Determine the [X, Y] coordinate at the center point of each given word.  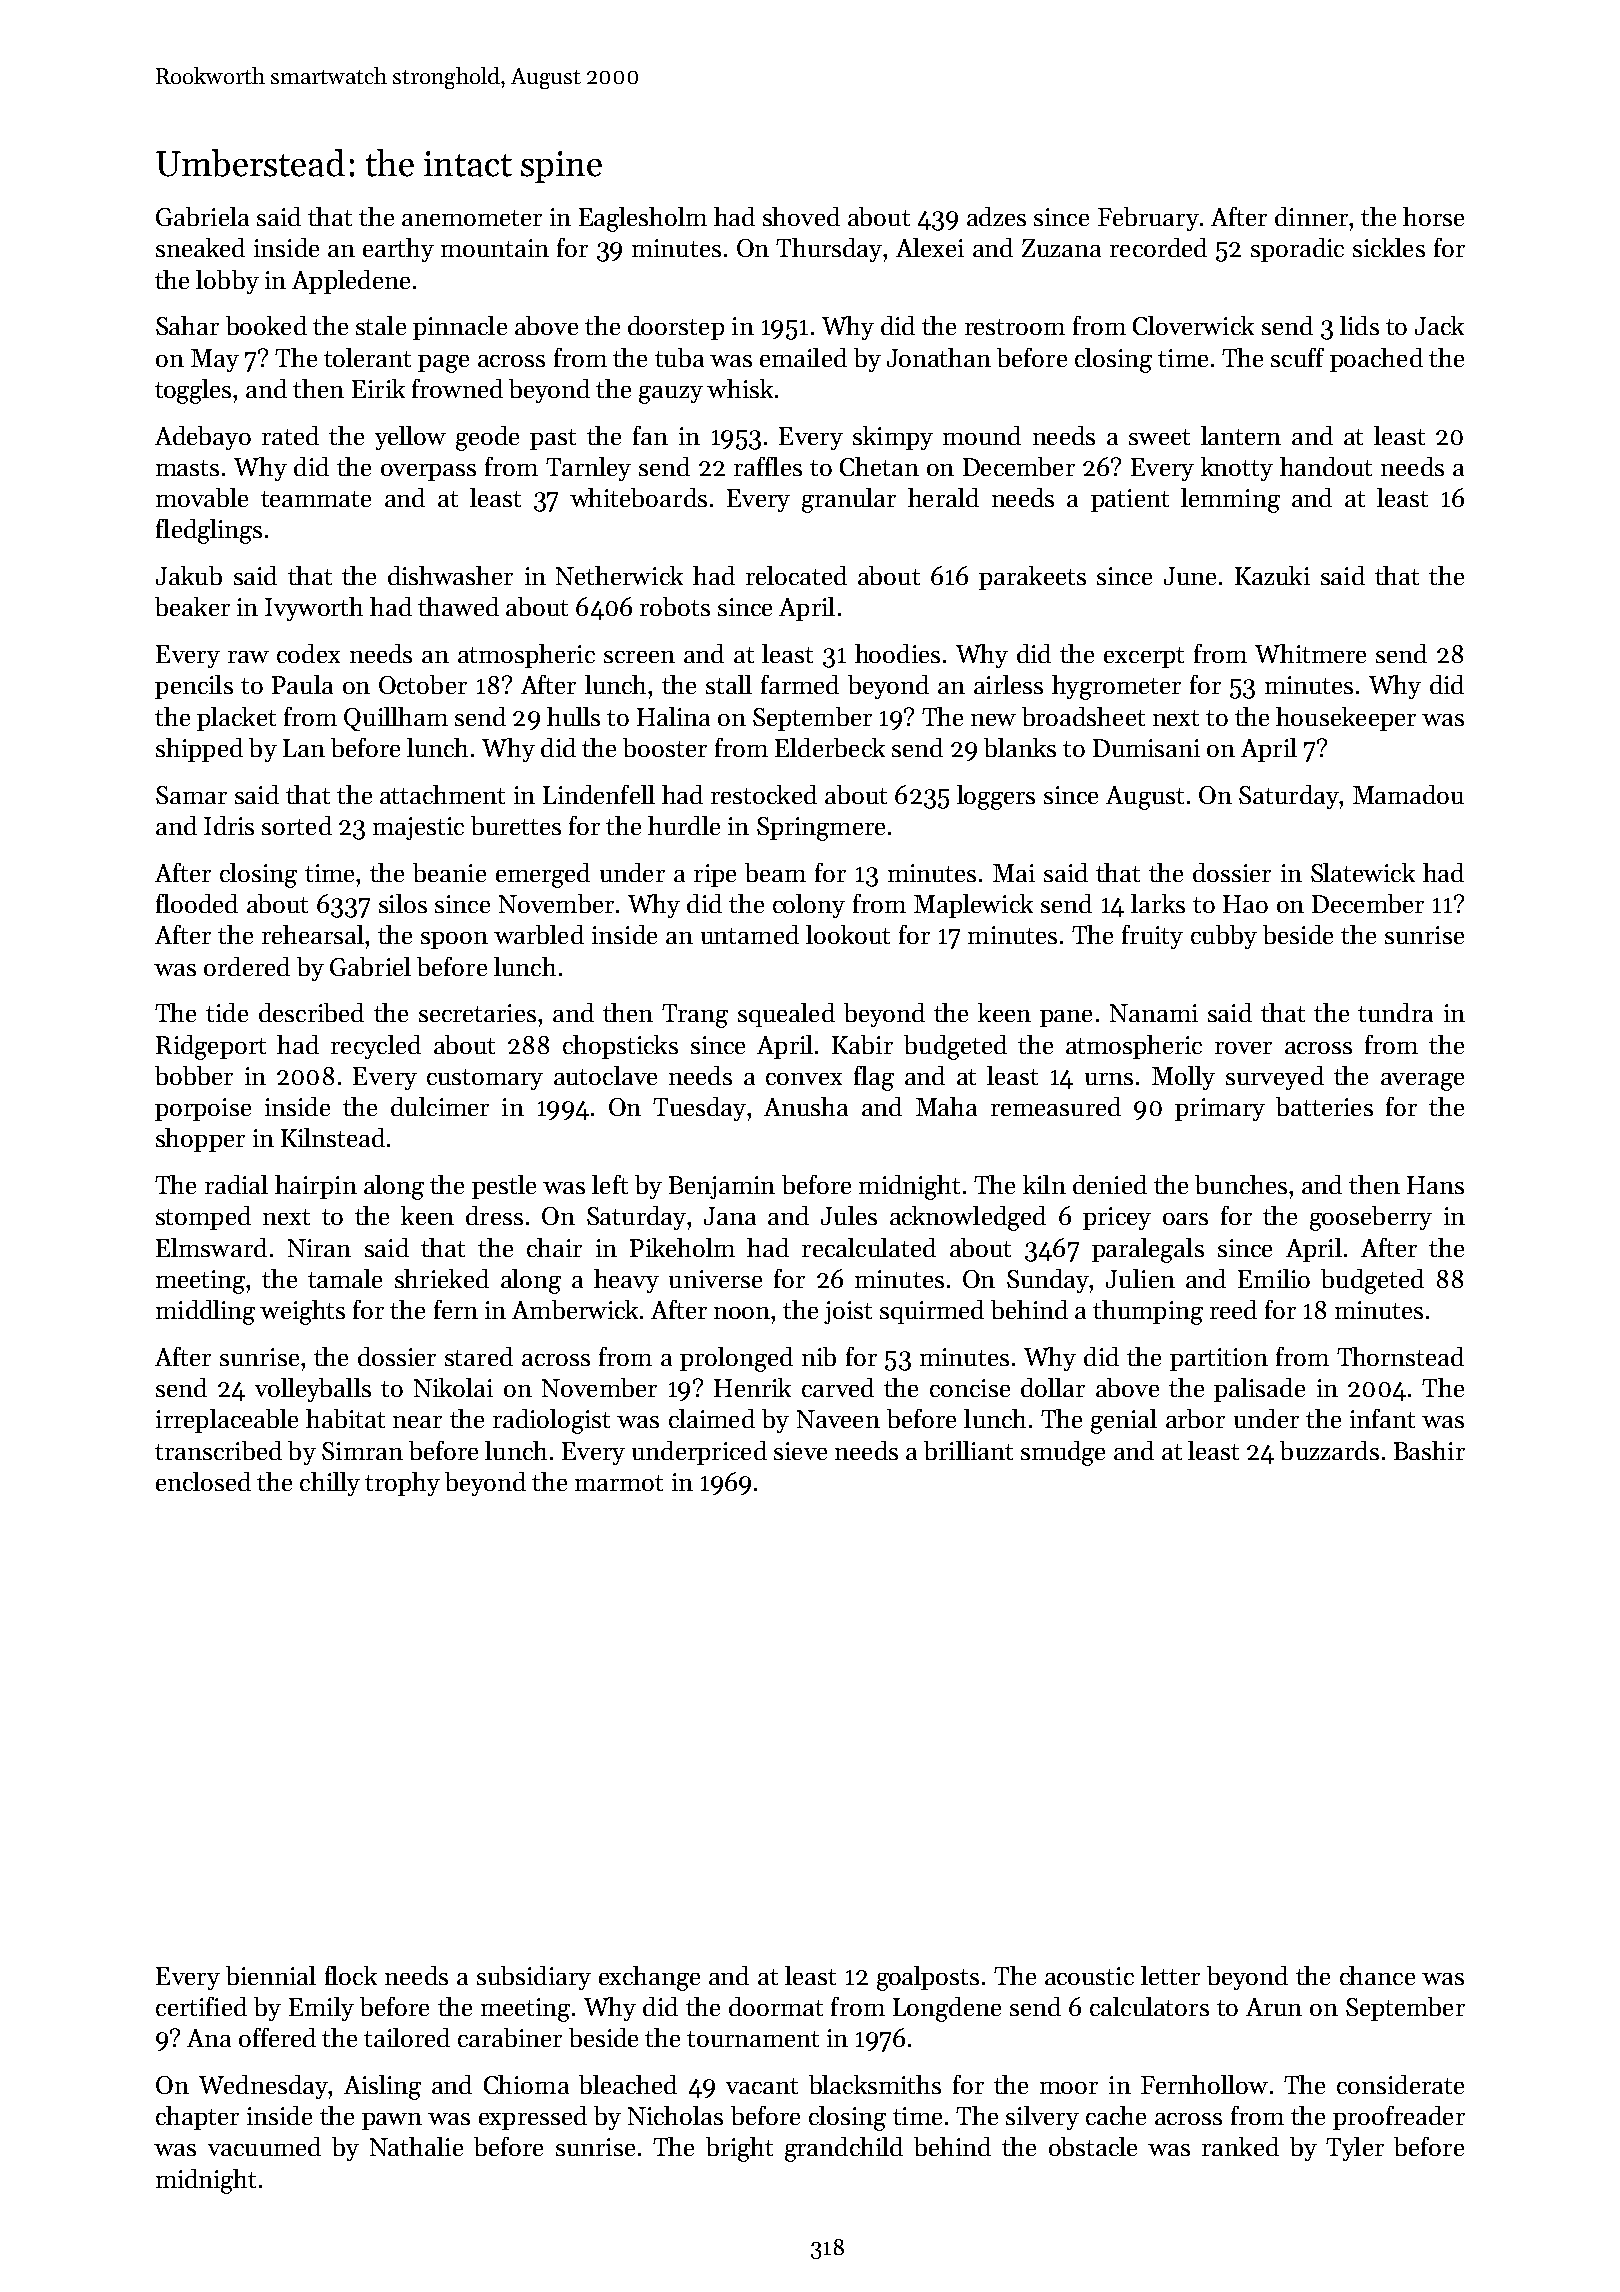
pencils [194, 687]
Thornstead [1400, 1356]
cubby [1224, 937]
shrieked [442, 1278]
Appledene [351, 282]
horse [1433, 216]
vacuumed [264, 2146]
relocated [796, 575]
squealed [786, 1015]
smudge [1063, 1453]
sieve [800, 1451]
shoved [801, 216]
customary [485, 1079]
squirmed [932, 1312]
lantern [1241, 435]
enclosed [203, 1481]
